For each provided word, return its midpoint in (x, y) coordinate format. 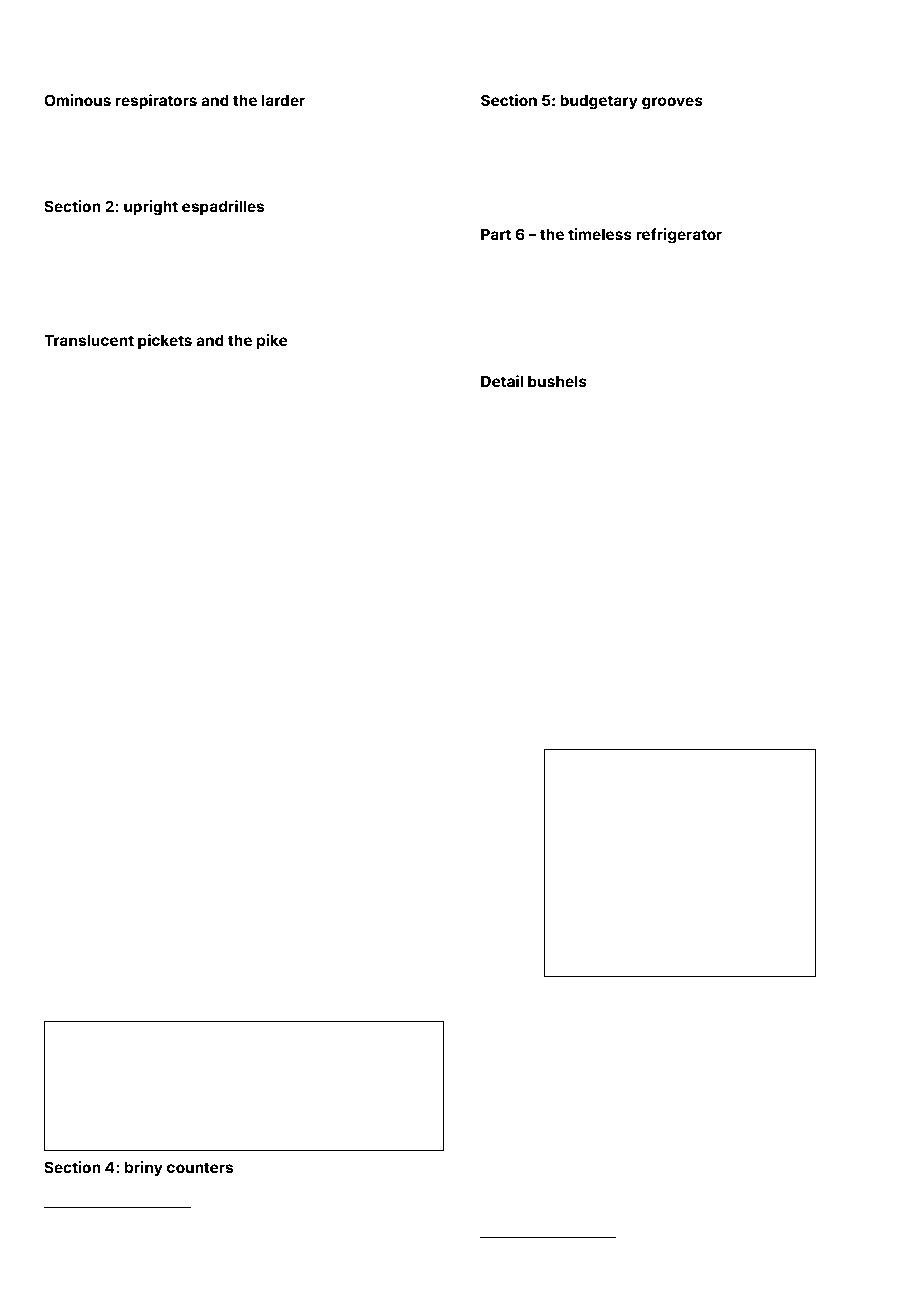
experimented (651, 548)
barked (644, 738)
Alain (556, 998)
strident (732, 520)
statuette (557, 473)
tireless (60, 458)
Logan (240, 433)
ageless (499, 521)
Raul (53, 972)
